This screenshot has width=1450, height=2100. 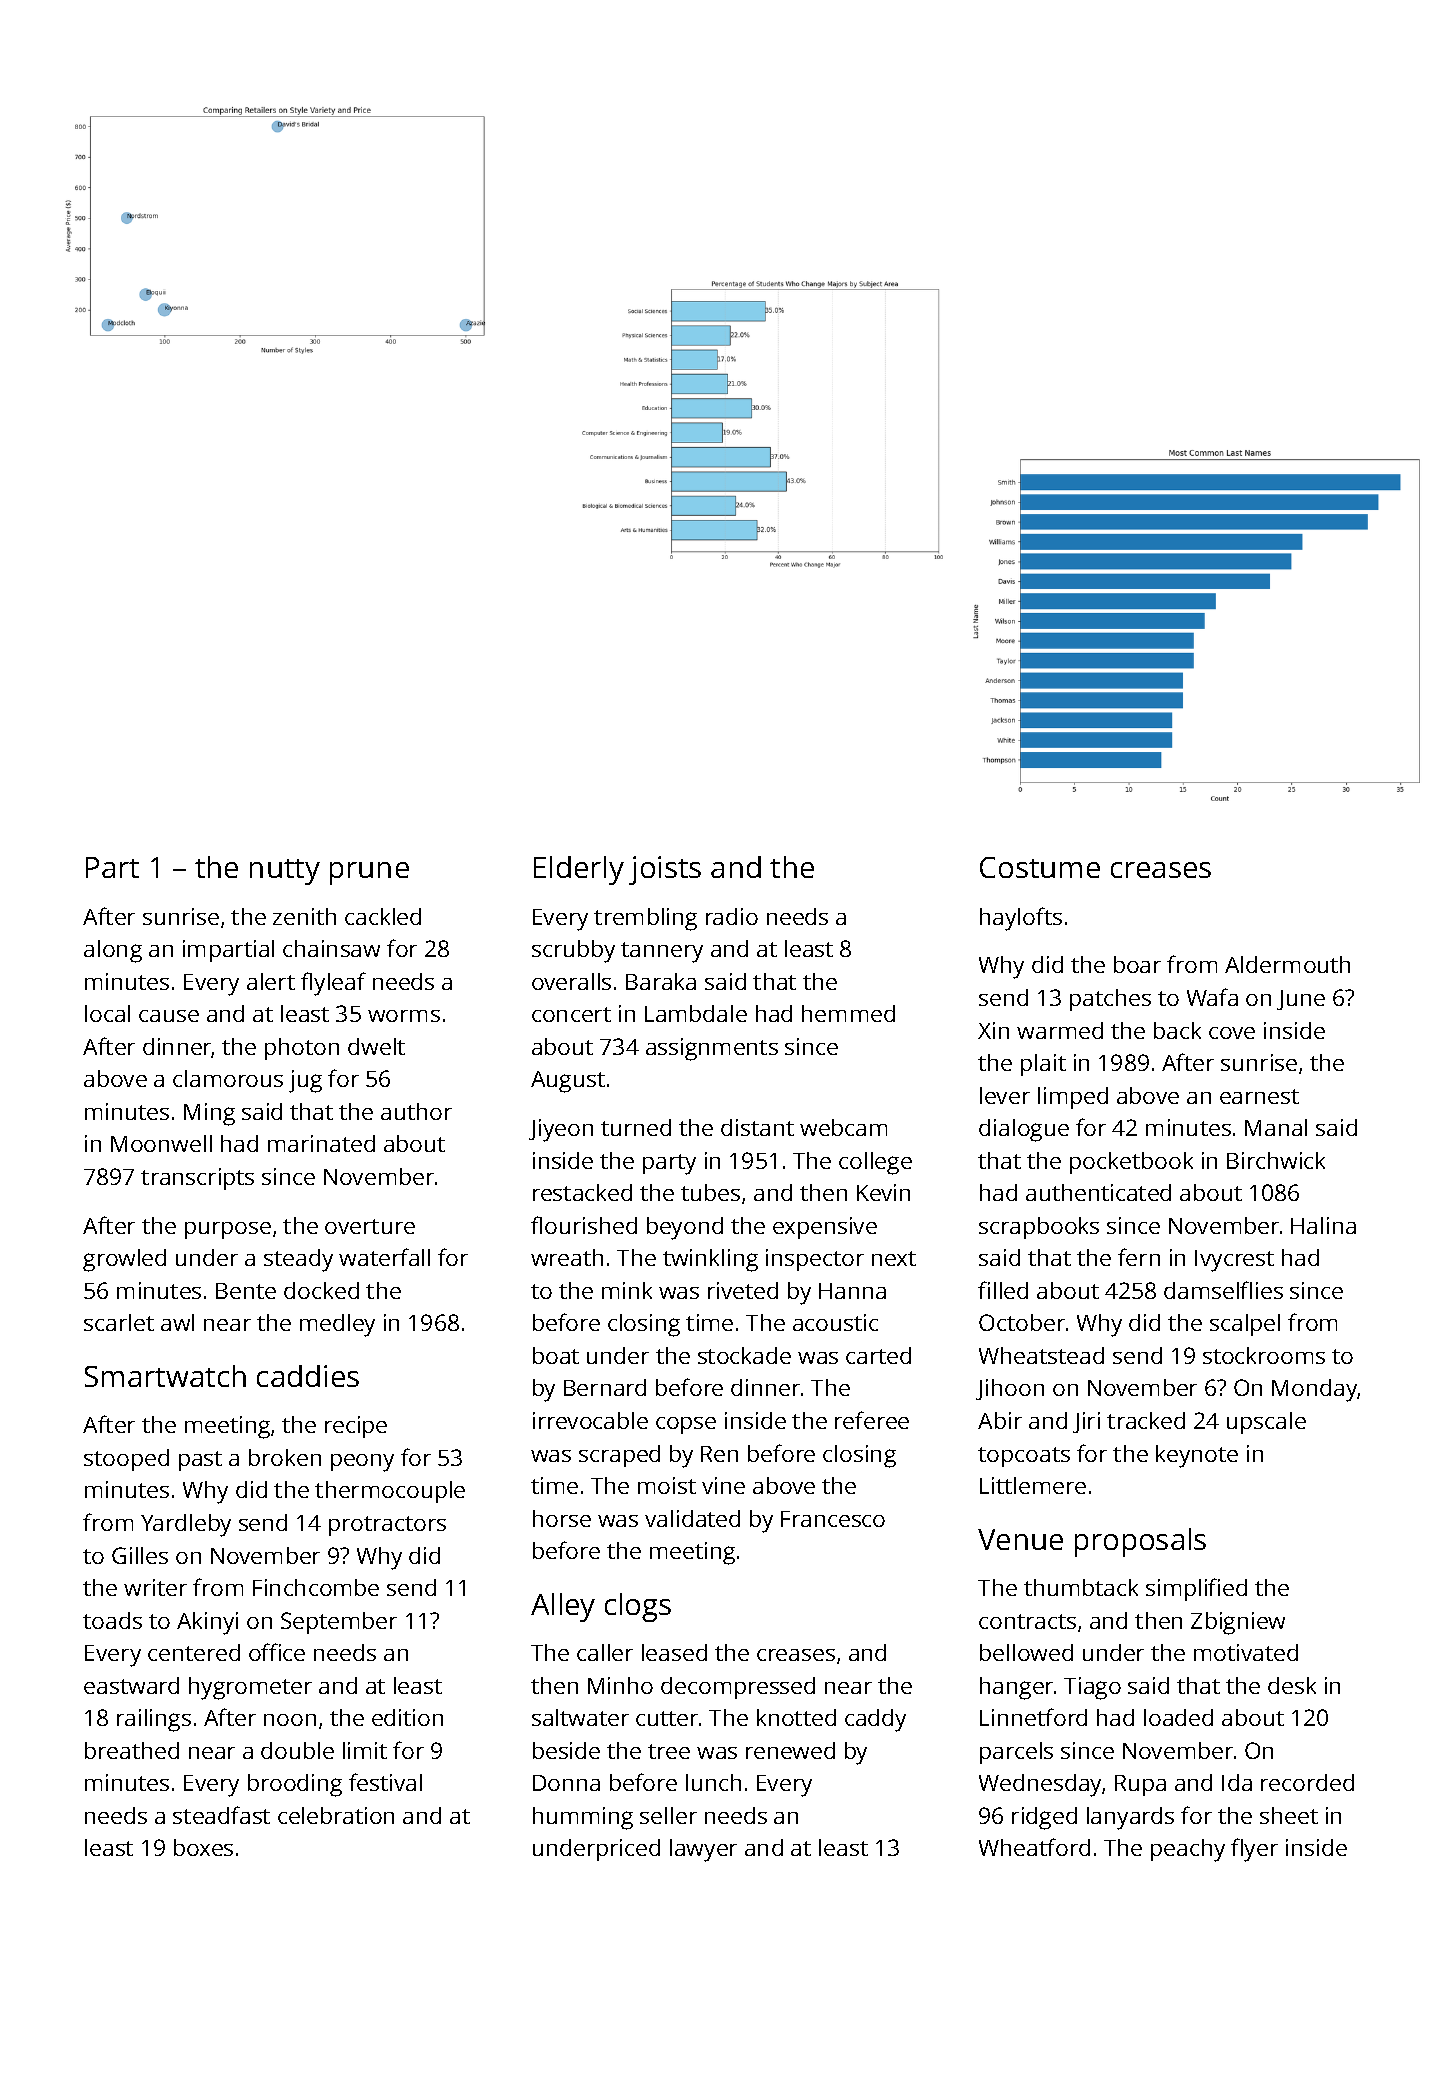 I want to click on purpose, so click(x=228, y=1230).
